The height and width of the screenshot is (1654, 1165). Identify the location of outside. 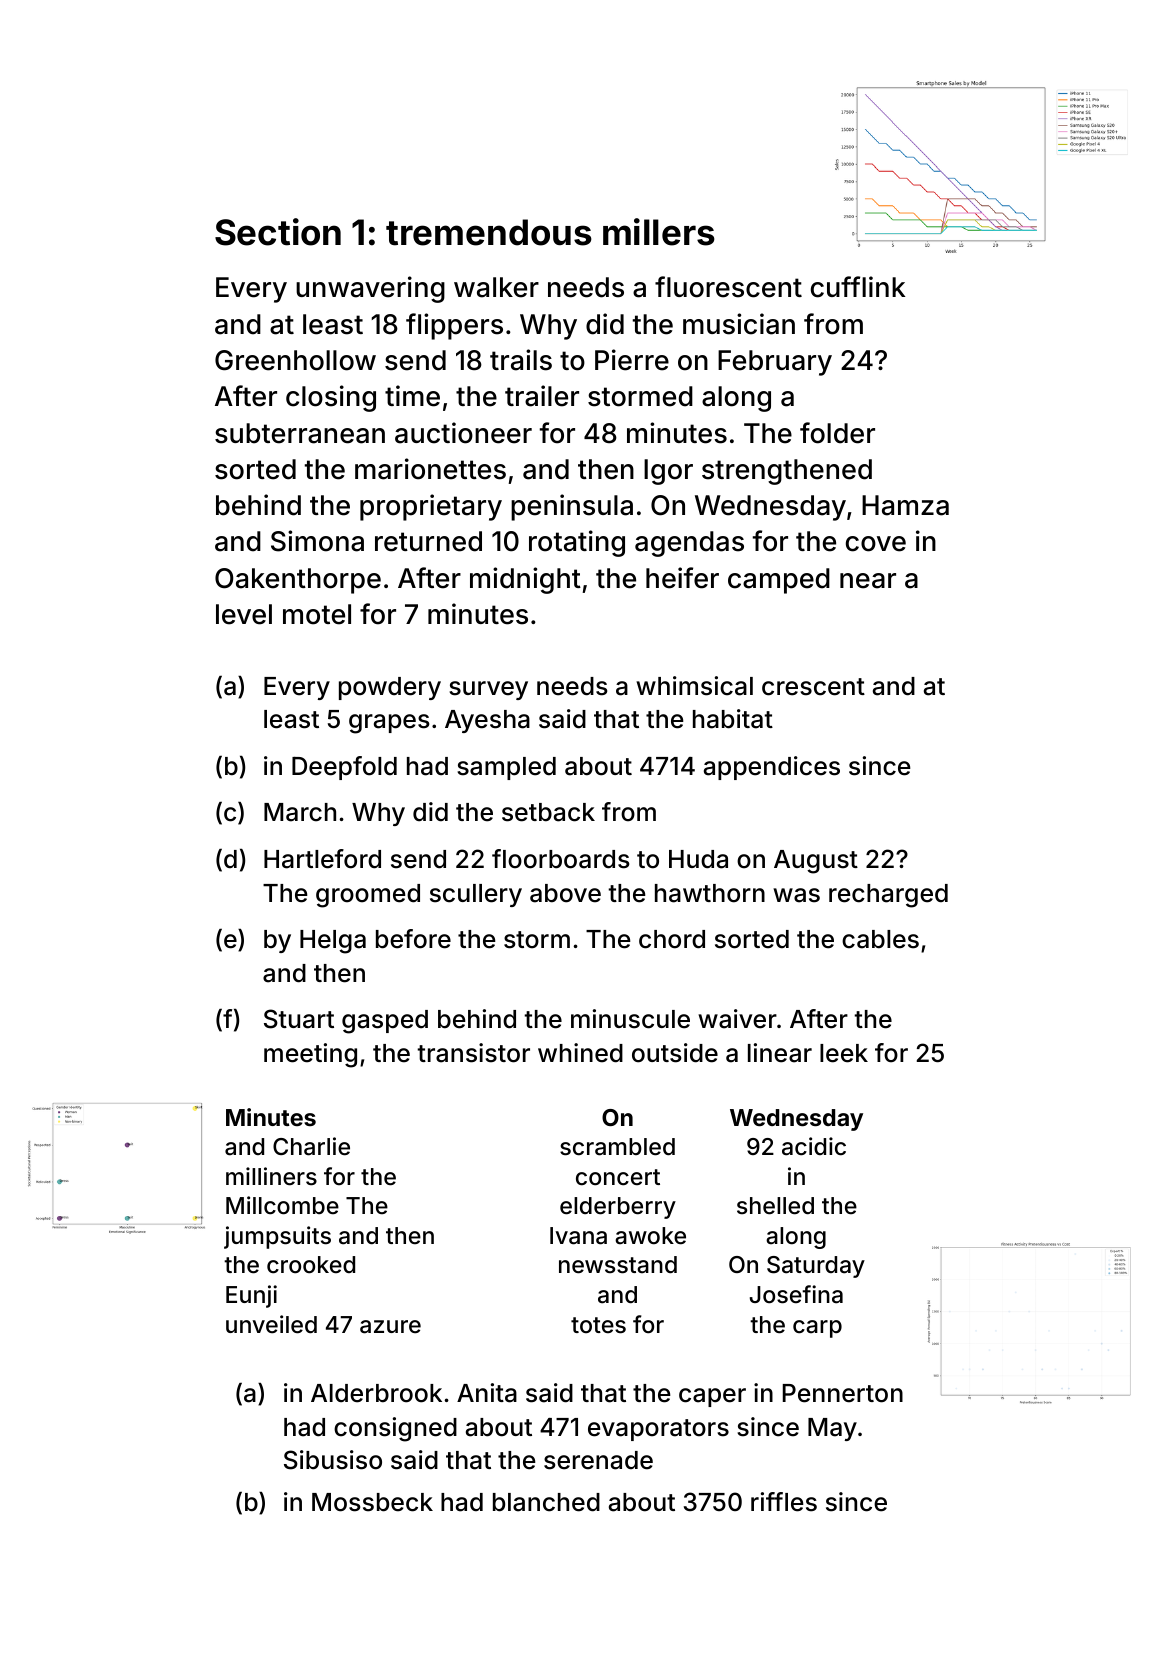
(675, 1053).
